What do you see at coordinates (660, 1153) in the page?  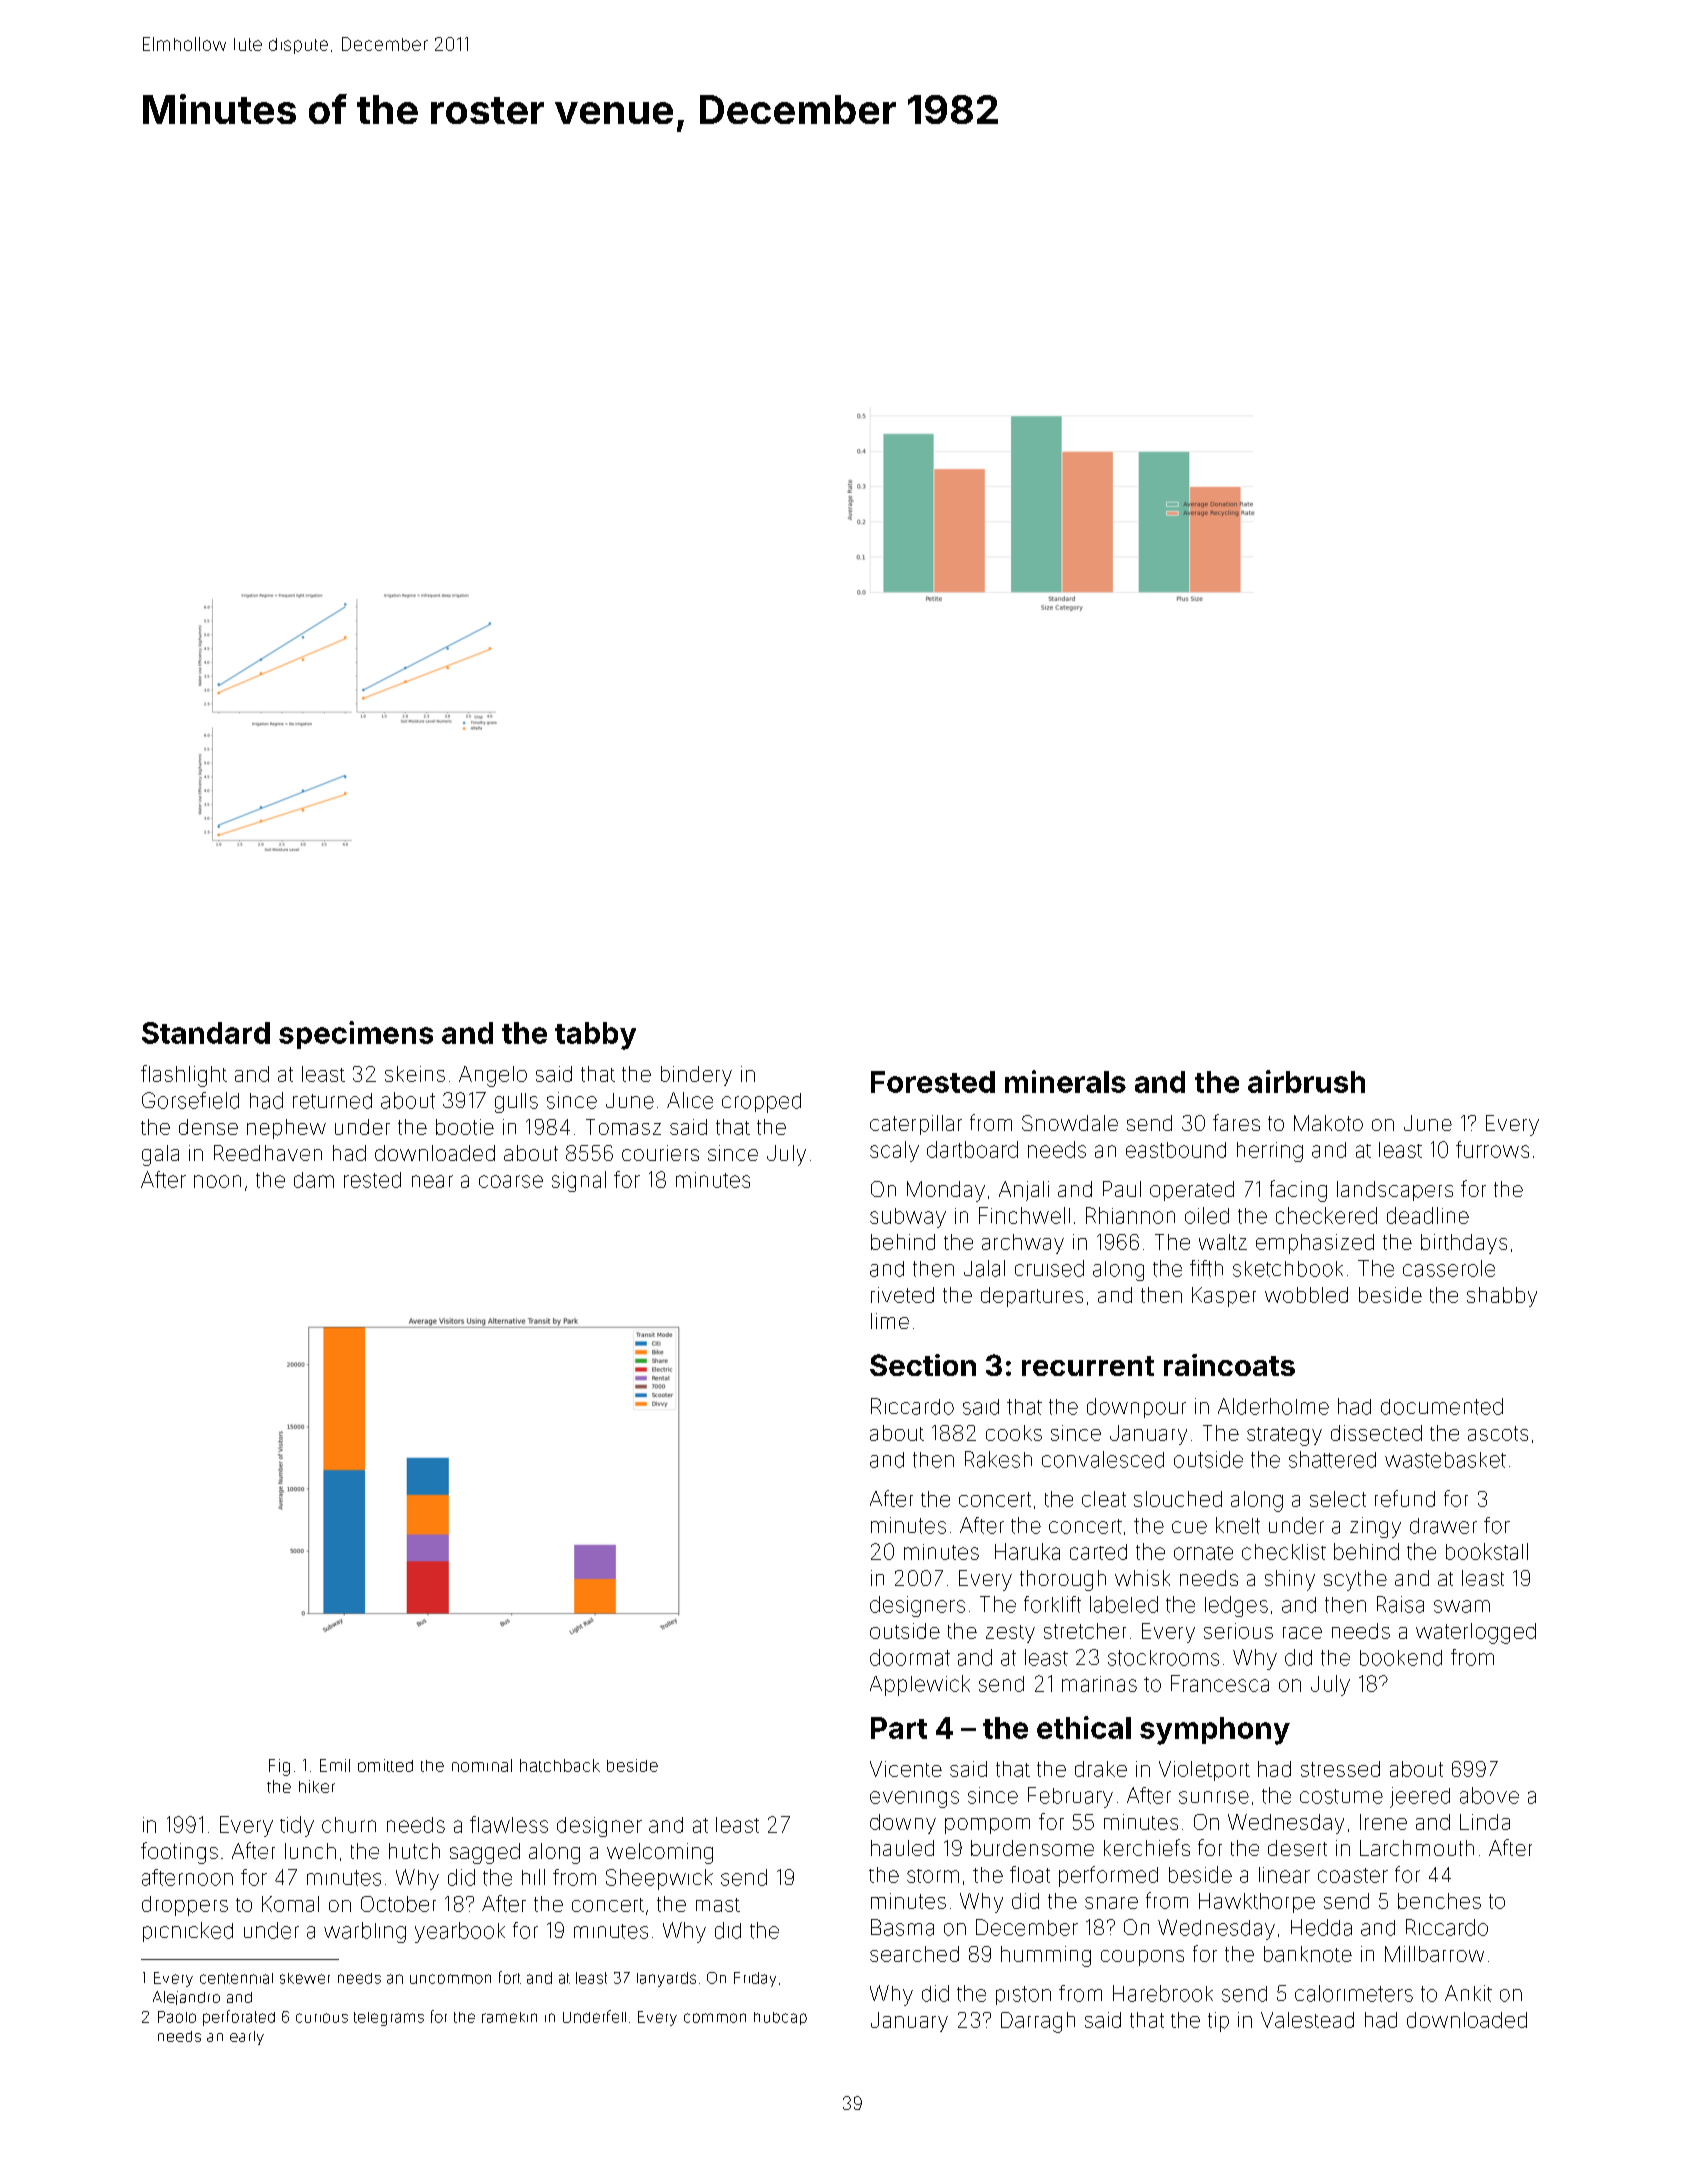 I see `couriers` at bounding box center [660, 1153].
